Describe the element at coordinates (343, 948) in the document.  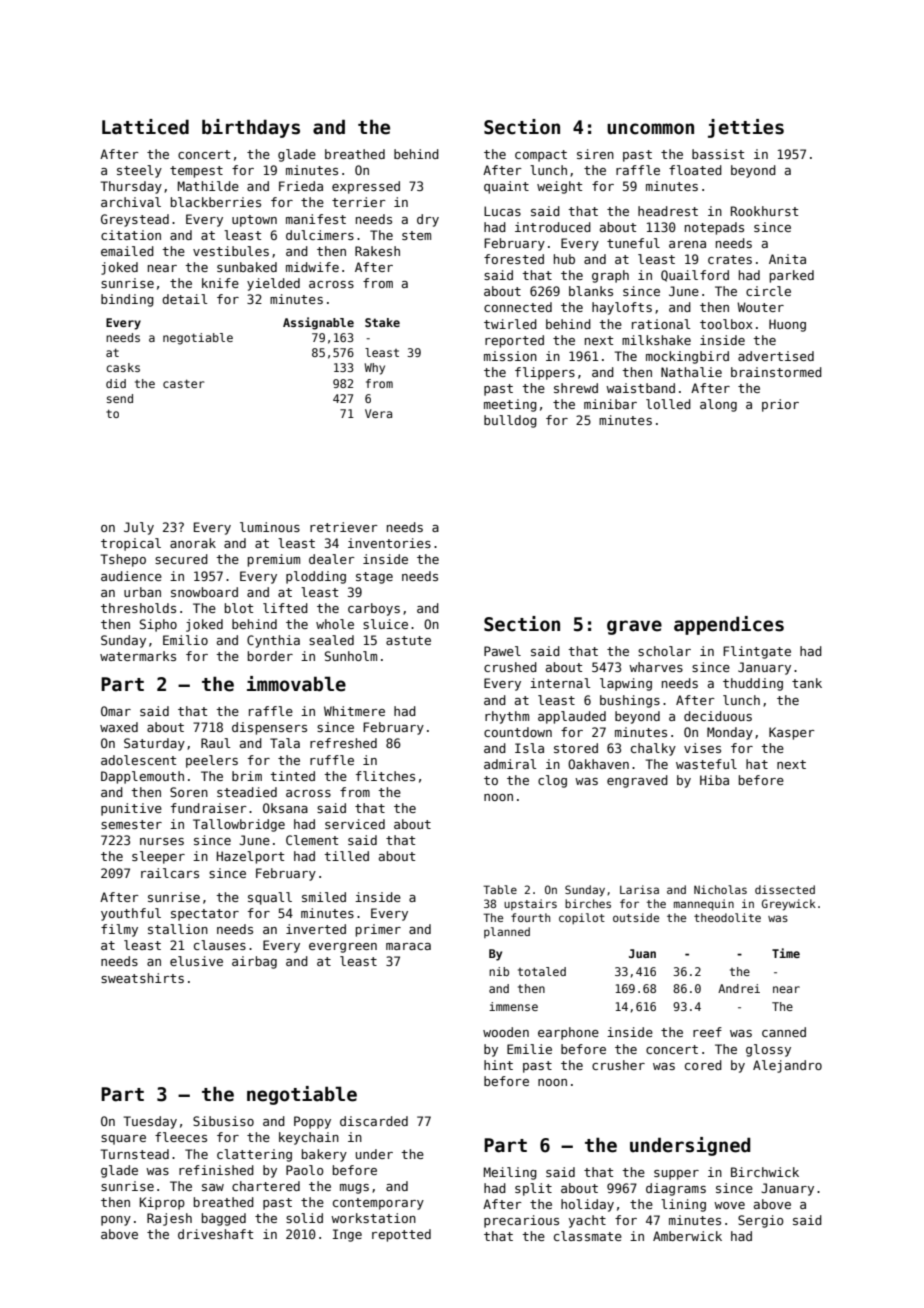
I see `evergreen` at that location.
